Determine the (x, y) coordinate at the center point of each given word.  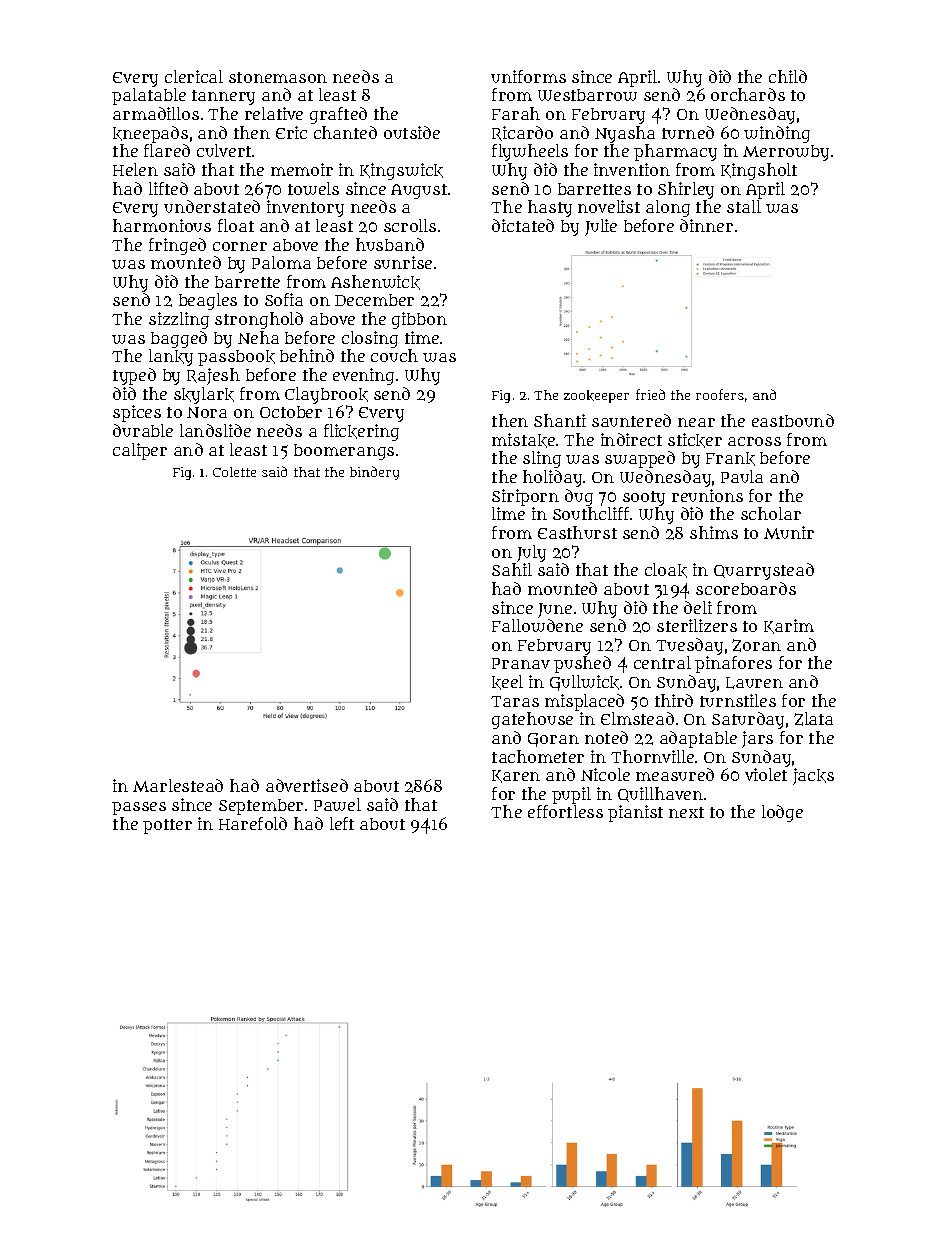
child (788, 76)
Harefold (253, 823)
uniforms (528, 76)
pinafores (733, 664)
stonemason (278, 77)
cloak (666, 570)
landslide (215, 430)
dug (579, 497)
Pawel (337, 804)
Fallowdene (537, 625)
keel (507, 682)
